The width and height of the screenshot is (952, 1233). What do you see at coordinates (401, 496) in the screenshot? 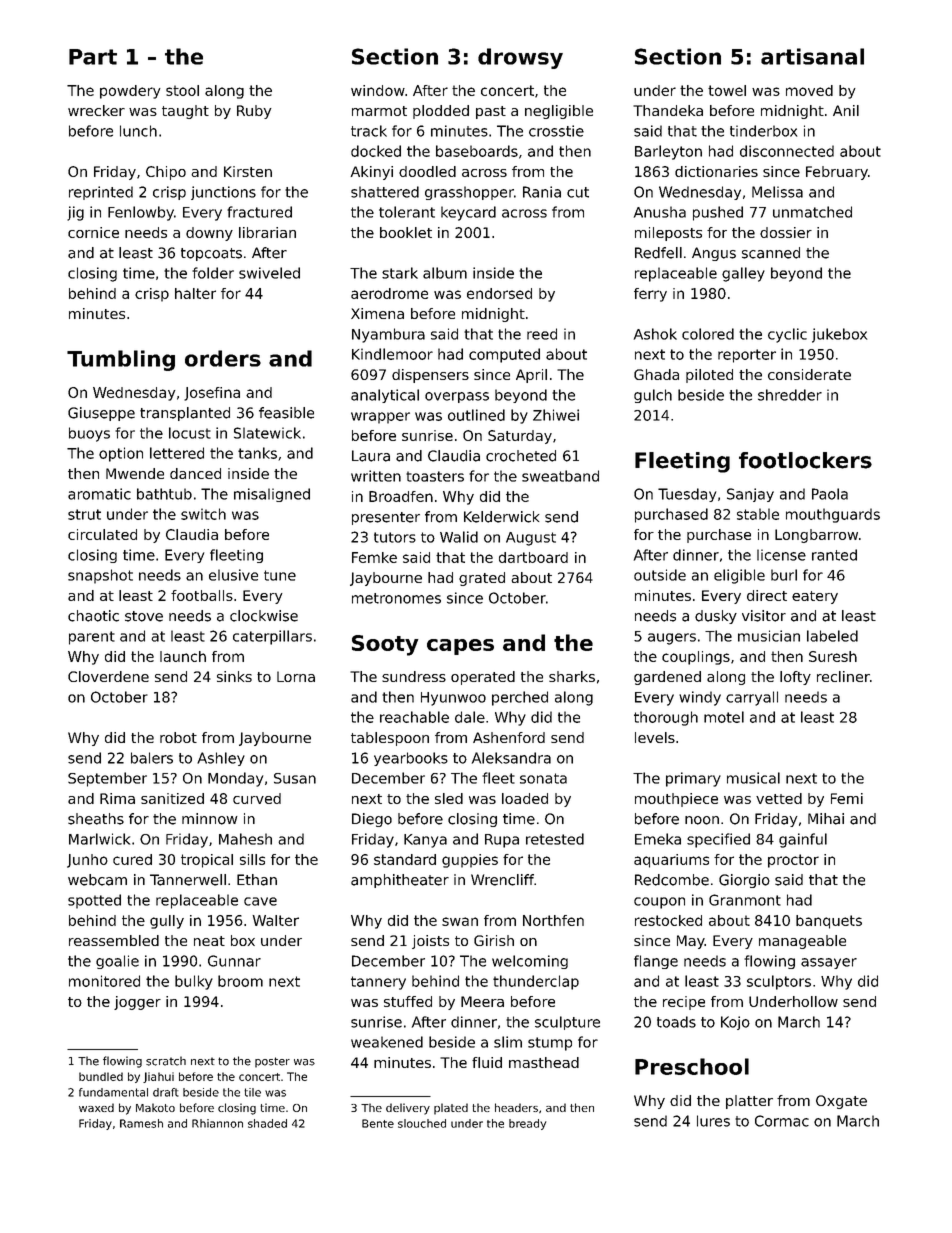
I see `Broadfen` at bounding box center [401, 496].
